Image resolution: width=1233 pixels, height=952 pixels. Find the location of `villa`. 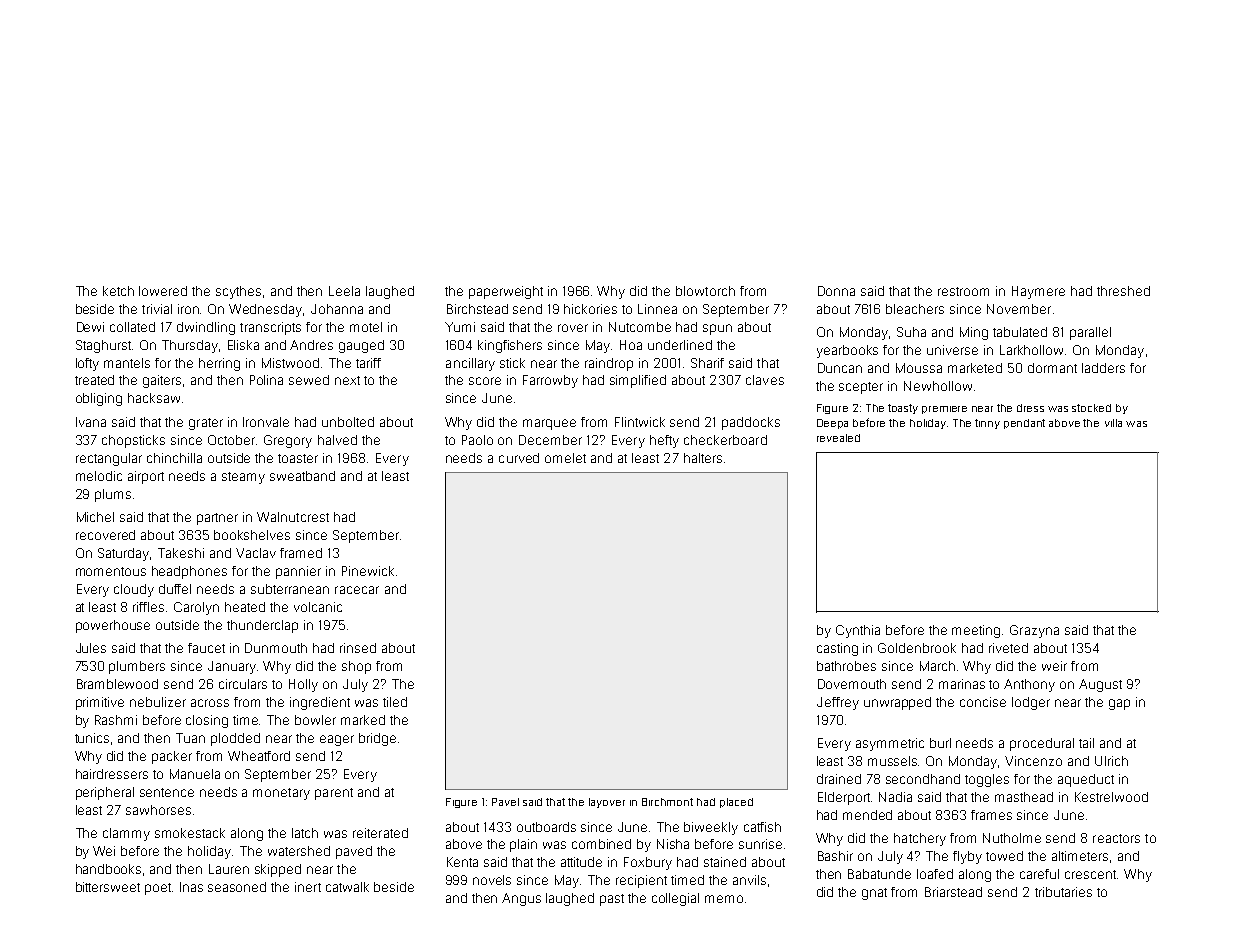

villa is located at coordinates (1113, 423).
